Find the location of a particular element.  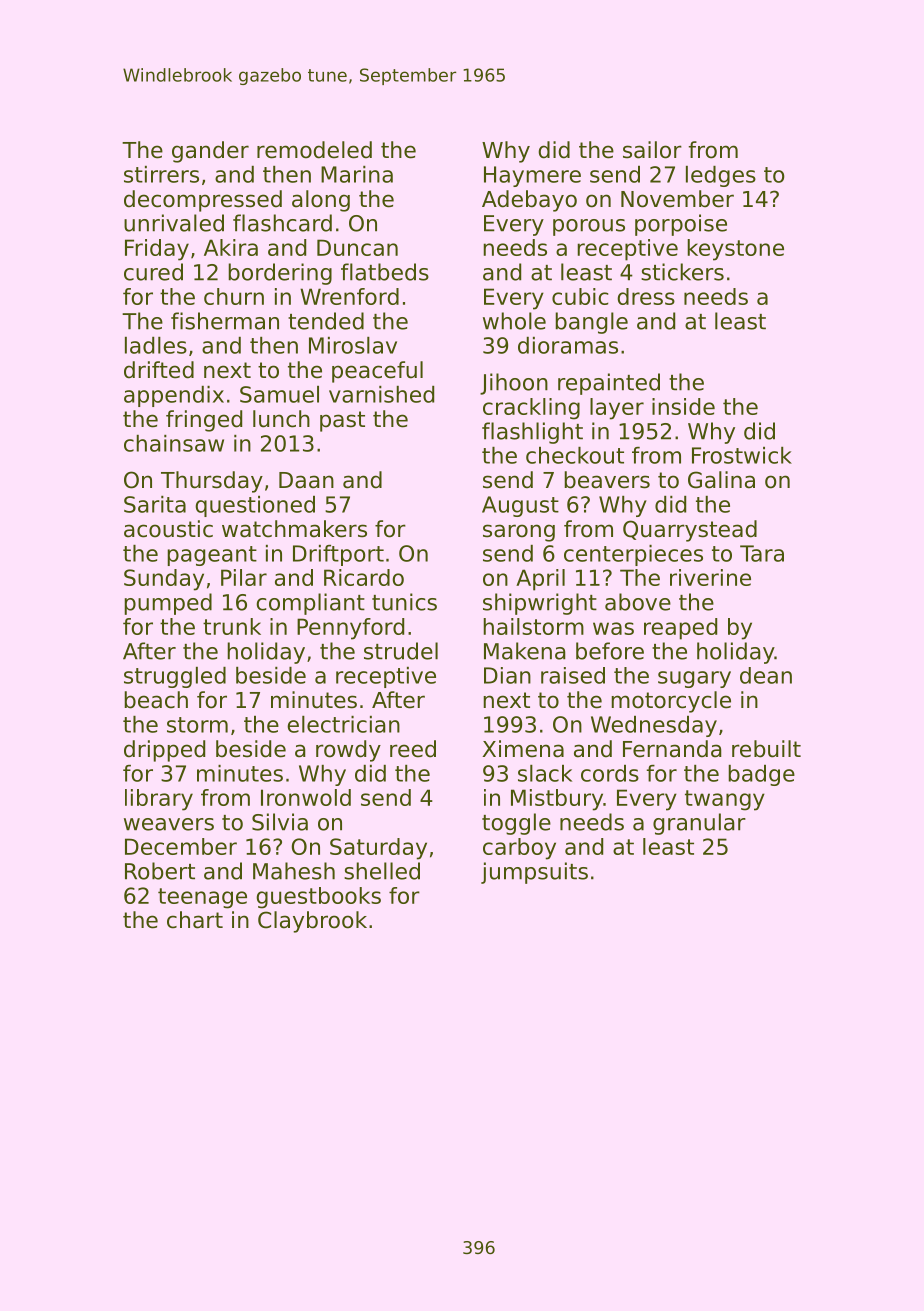

Driftport is located at coordinates (338, 555).
